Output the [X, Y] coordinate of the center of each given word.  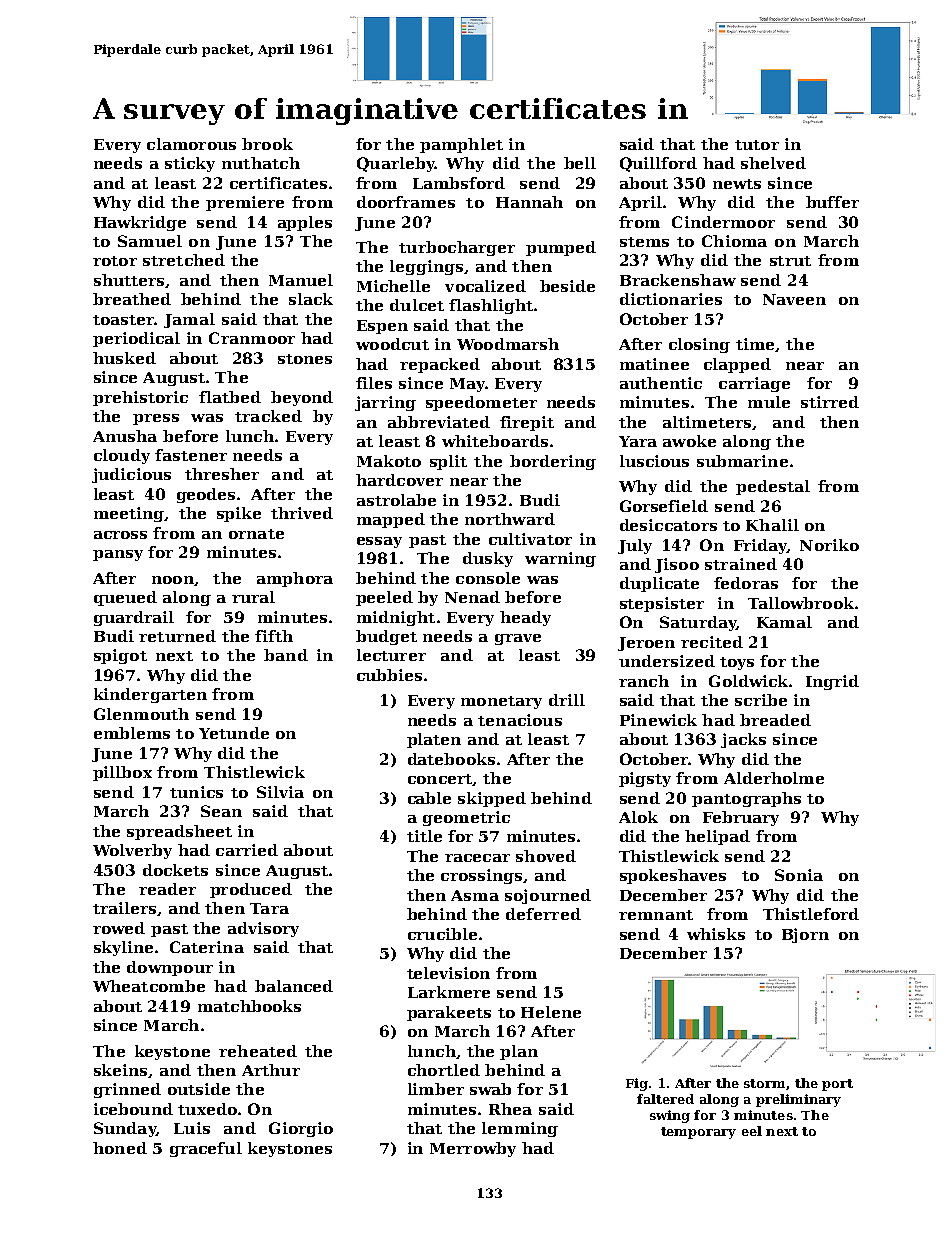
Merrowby [473, 1149]
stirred [830, 402]
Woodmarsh [508, 344]
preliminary [798, 1100]
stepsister [662, 604]
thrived [302, 513]
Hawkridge [140, 223]
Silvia [280, 792]
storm [764, 1083]
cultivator [530, 539]
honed [120, 1148]
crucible [442, 934]
